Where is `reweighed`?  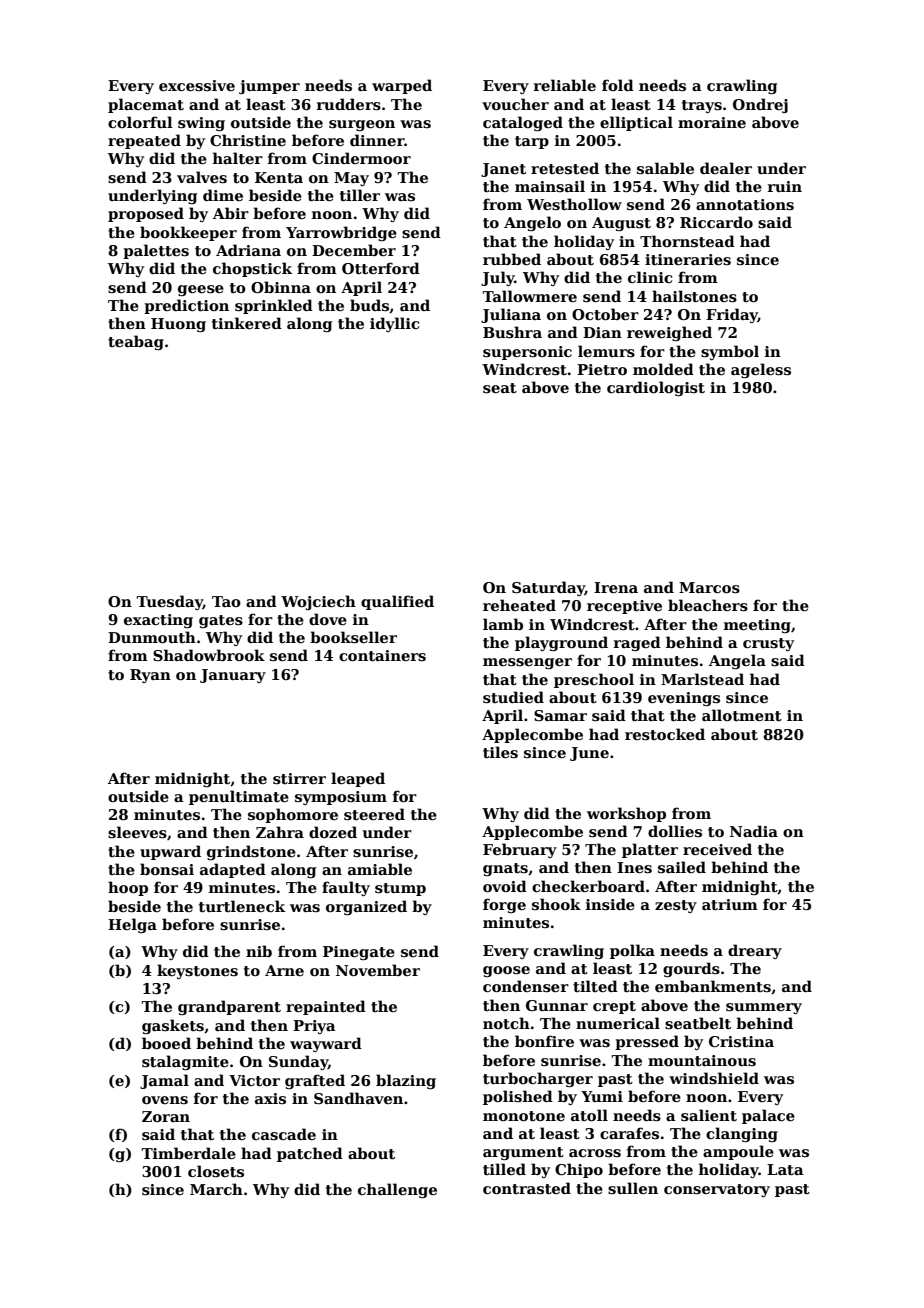 reweighed is located at coordinates (669, 333).
